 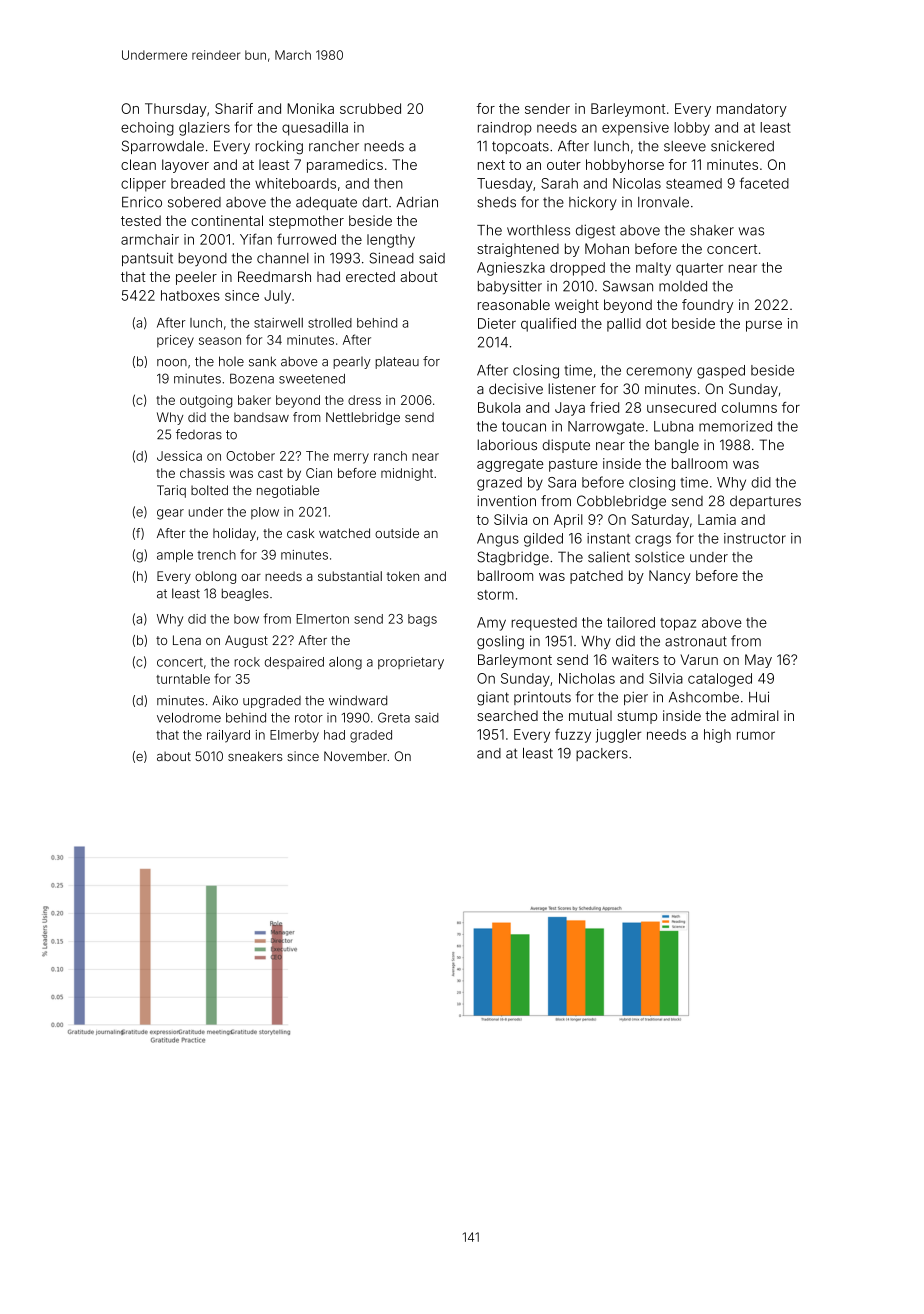 I want to click on hobbyhorse, so click(x=625, y=166).
